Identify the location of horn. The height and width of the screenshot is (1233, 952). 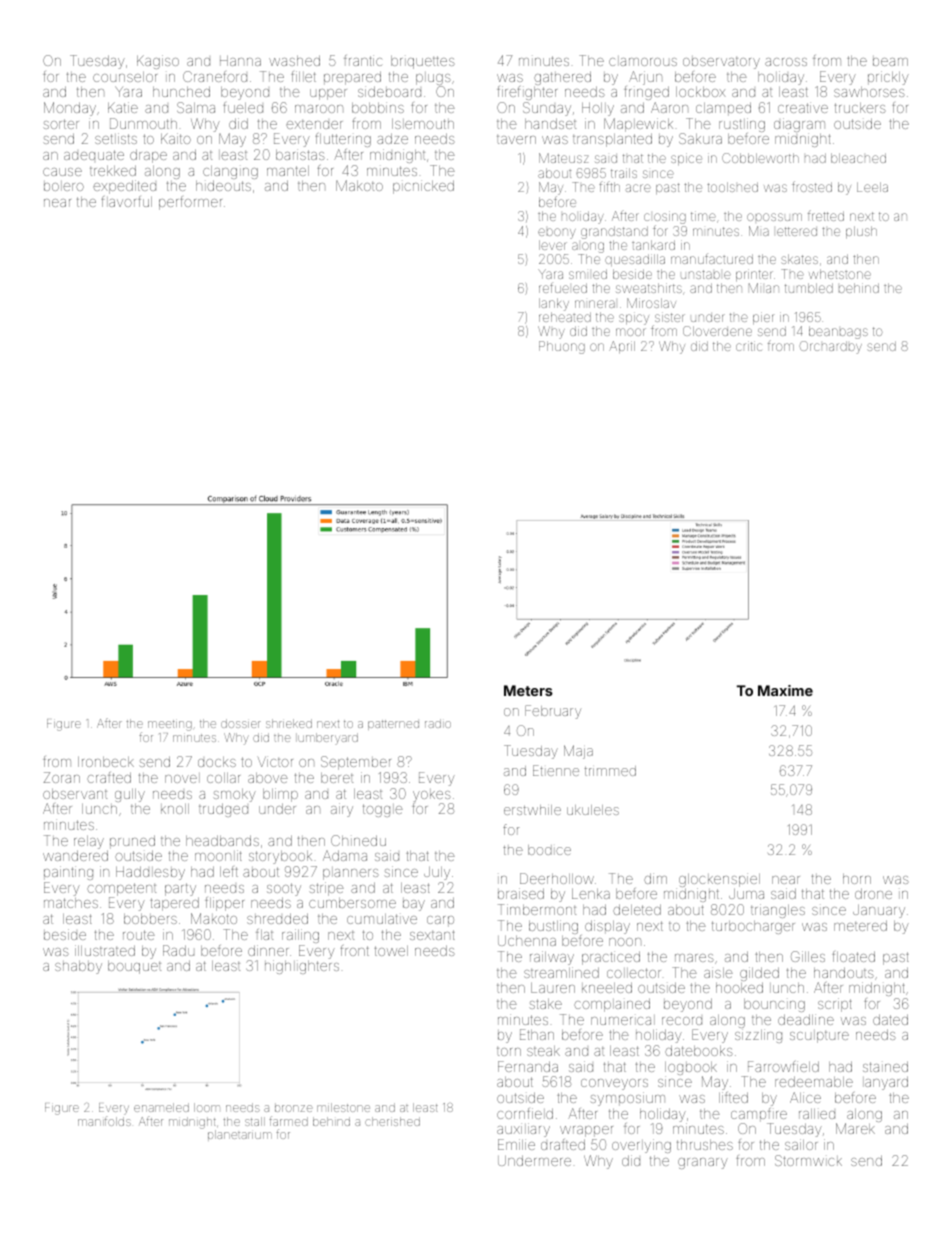
(857, 879).
